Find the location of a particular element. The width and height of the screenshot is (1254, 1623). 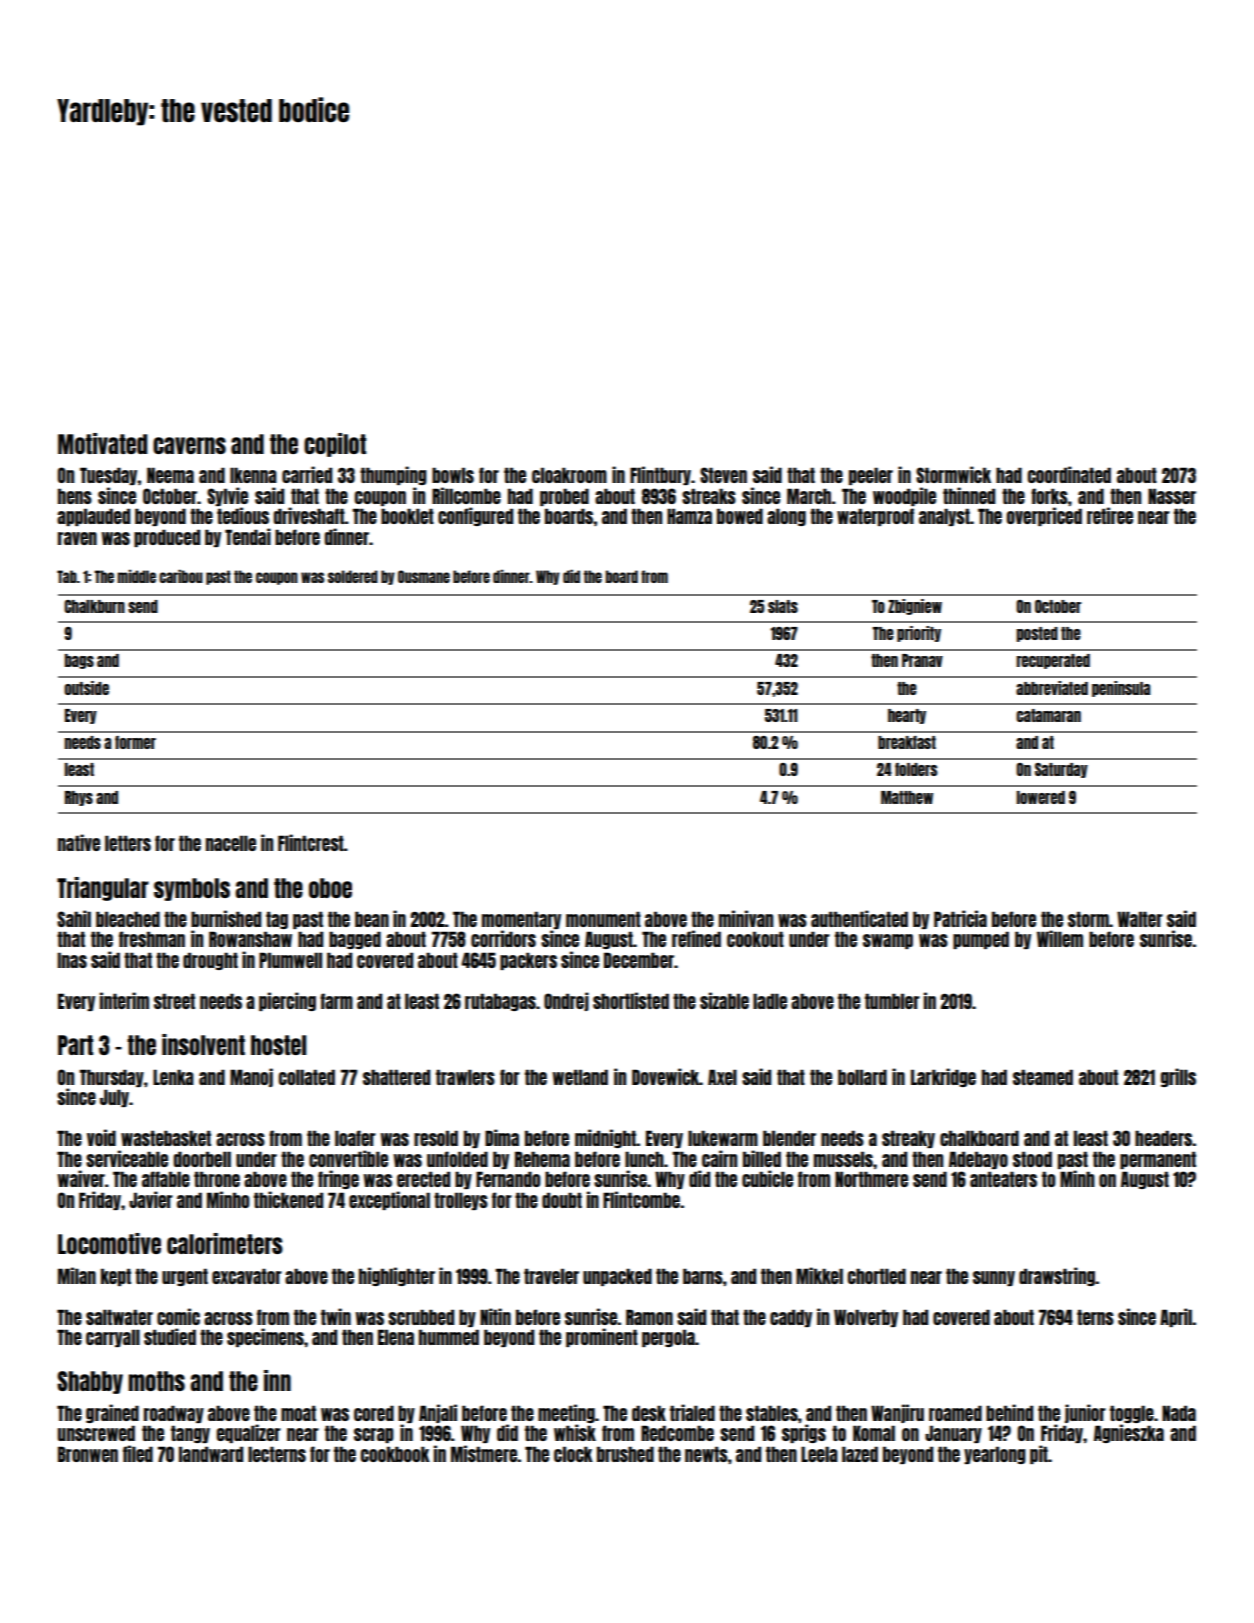

Ousmane is located at coordinates (424, 576).
